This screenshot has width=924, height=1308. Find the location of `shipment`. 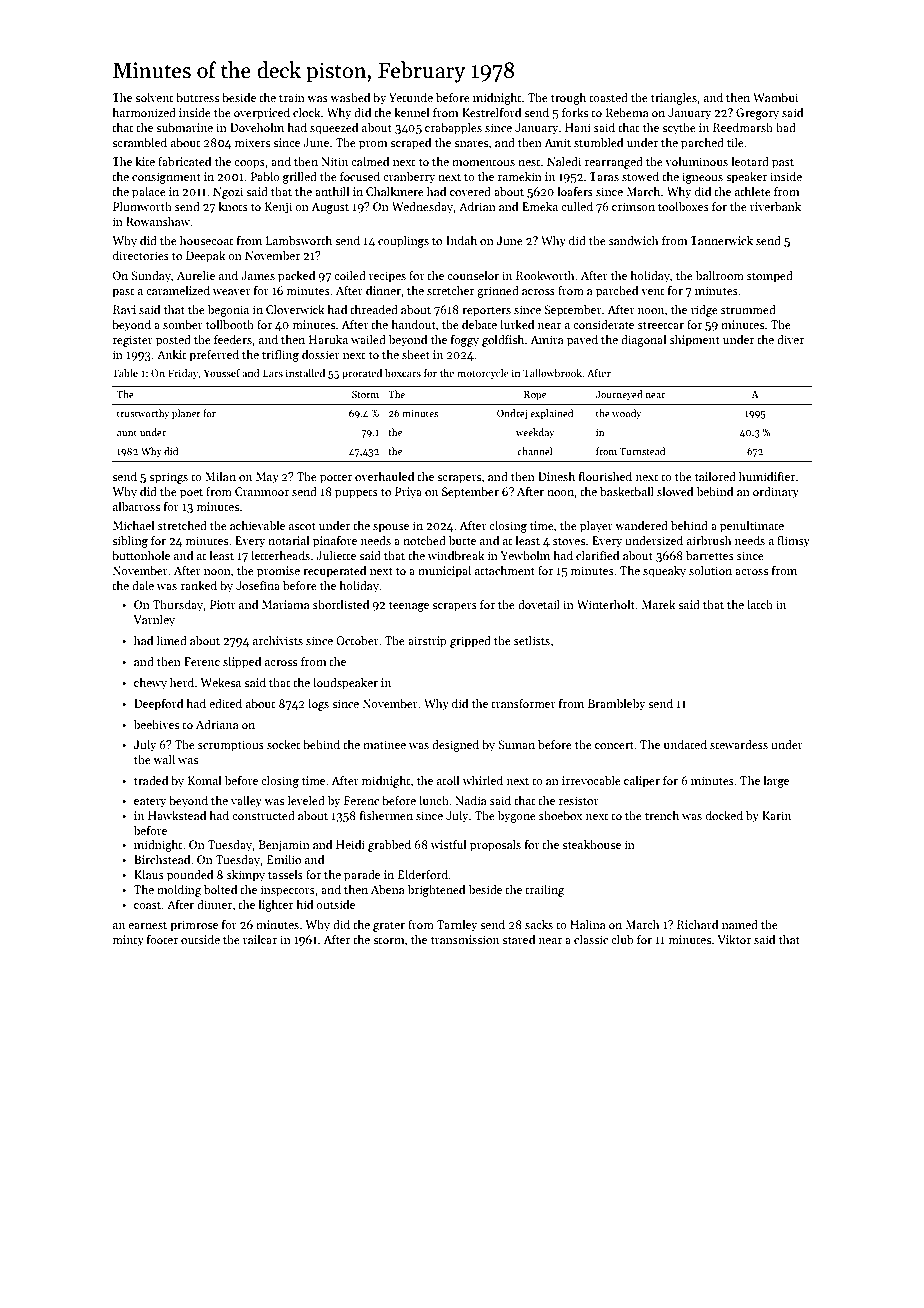

shipment is located at coordinates (695, 341).
